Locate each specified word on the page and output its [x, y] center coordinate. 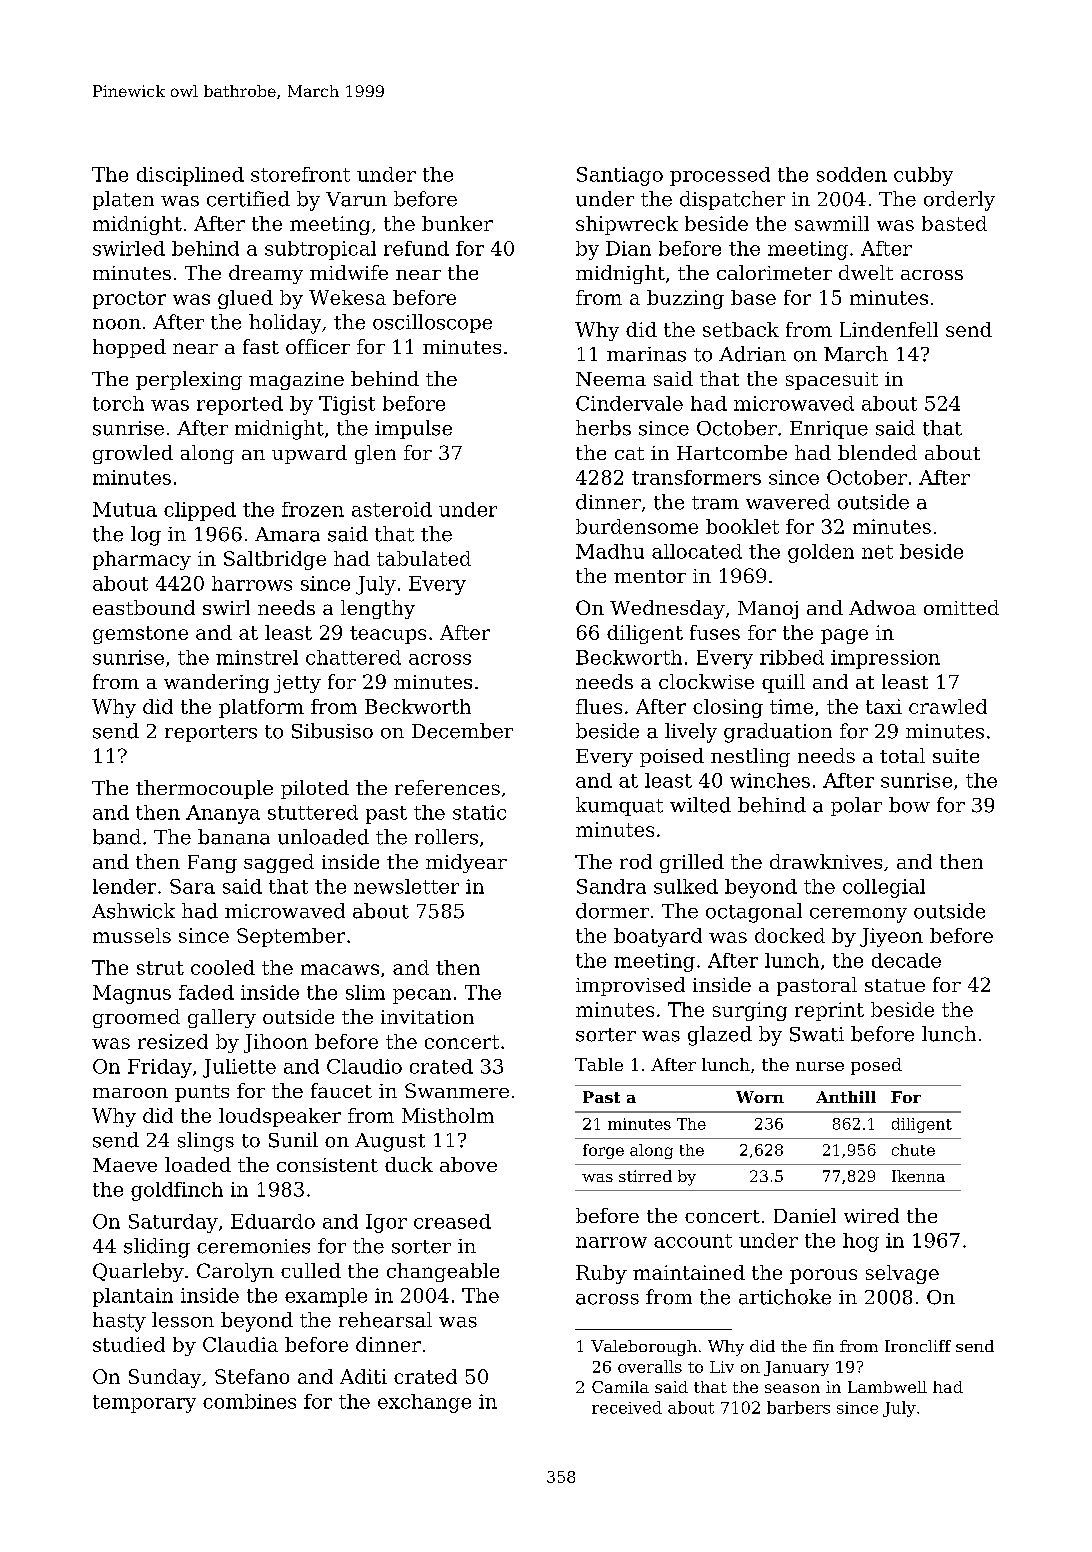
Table [599, 1064]
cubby [923, 176]
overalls [650, 1366]
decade [906, 960]
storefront [300, 174]
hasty [119, 1322]
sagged [279, 863]
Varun [356, 199]
